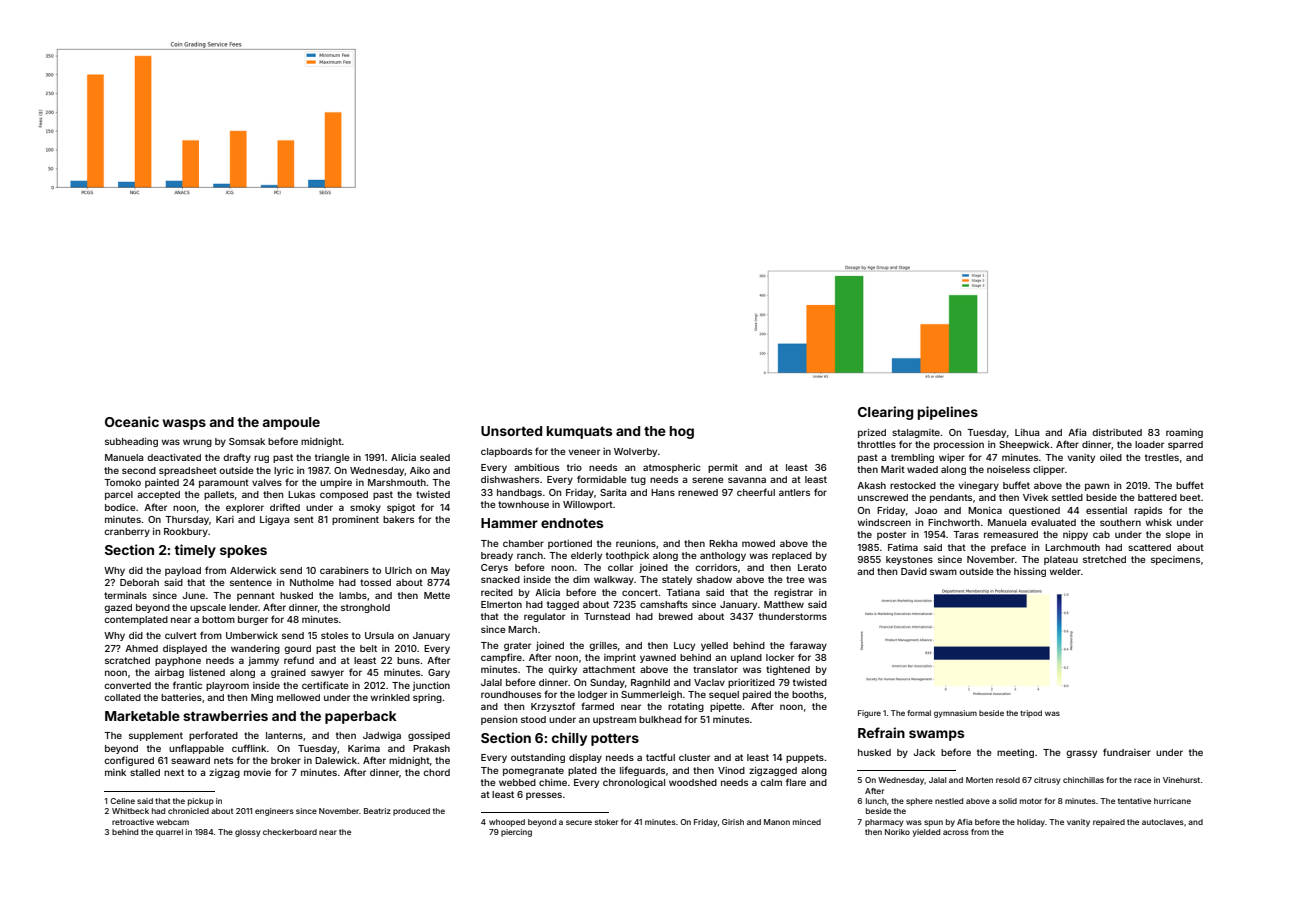  What do you see at coordinates (291, 423) in the document?
I see `ampoule` at bounding box center [291, 423].
